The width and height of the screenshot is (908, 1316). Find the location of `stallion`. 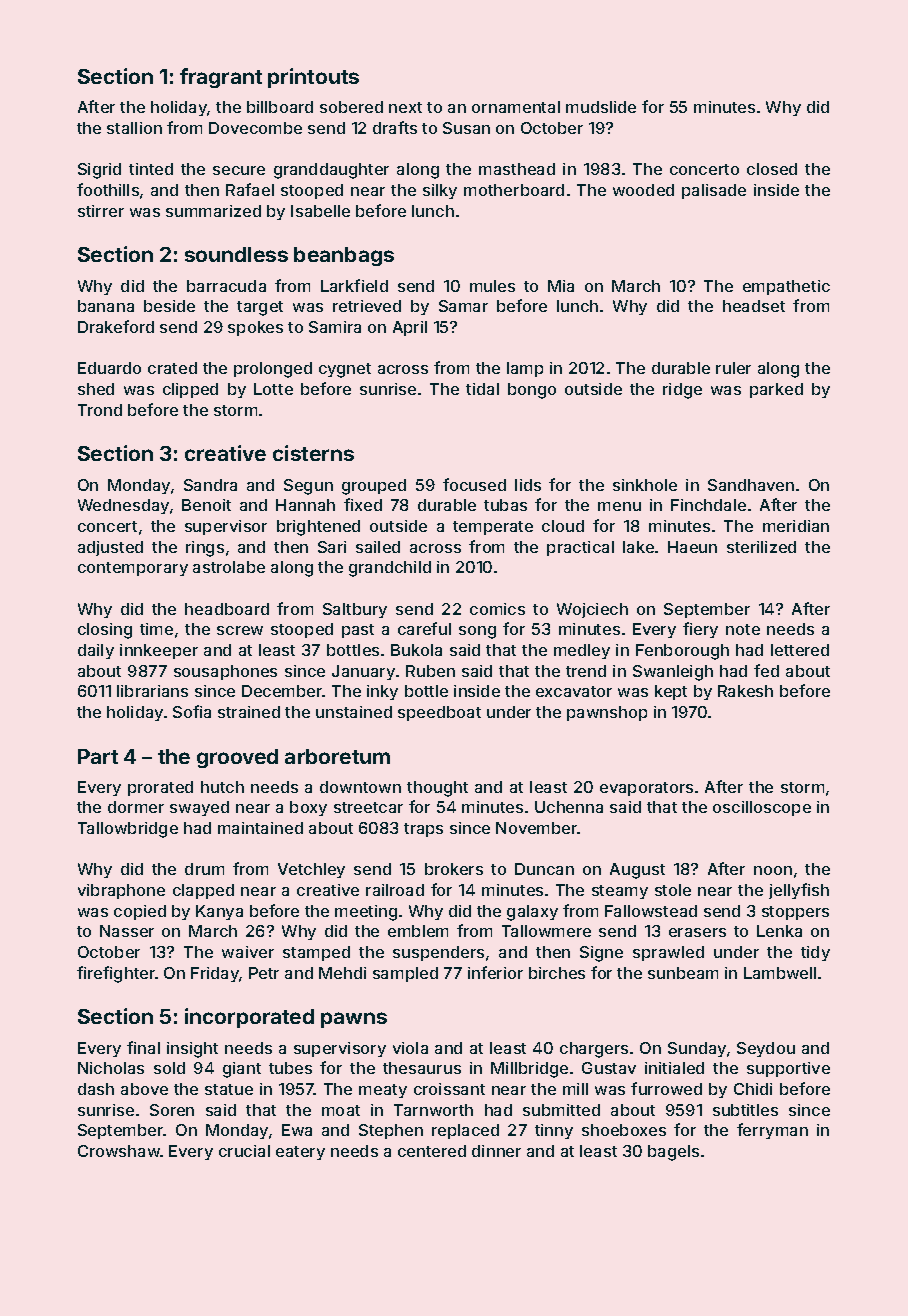

stallion is located at coordinates (134, 128).
